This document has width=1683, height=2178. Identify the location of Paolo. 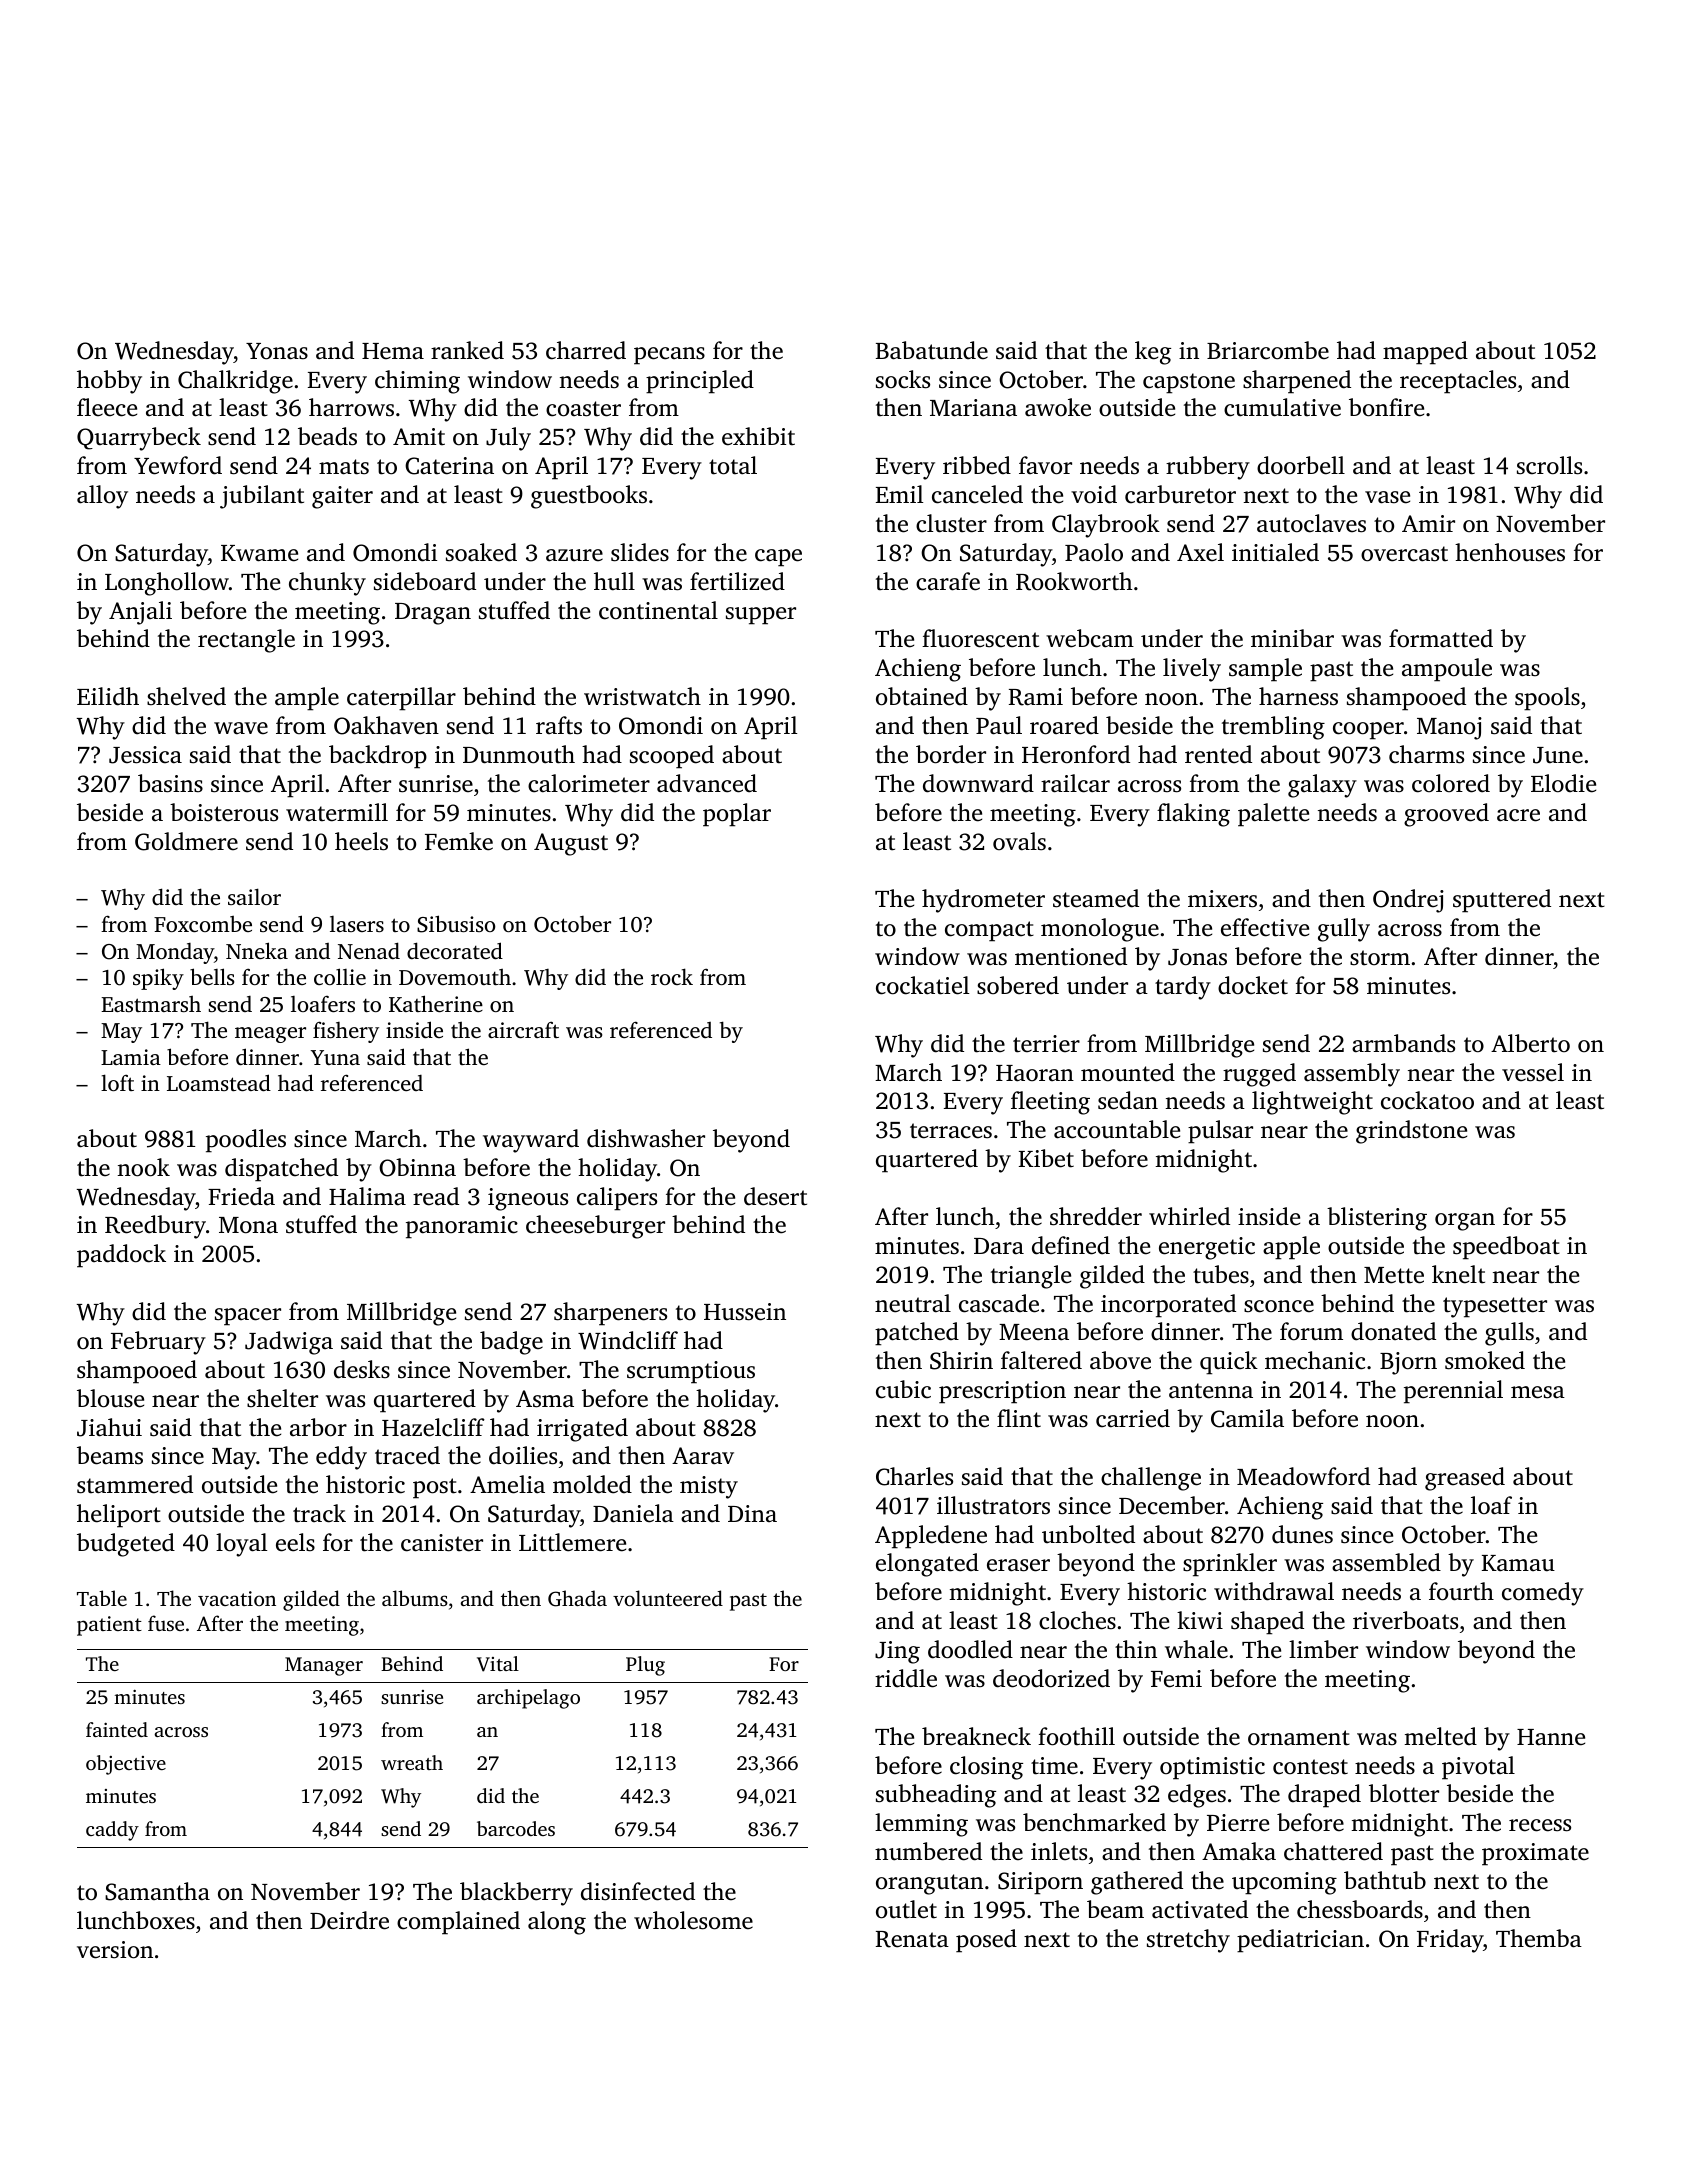
(1094, 552).
